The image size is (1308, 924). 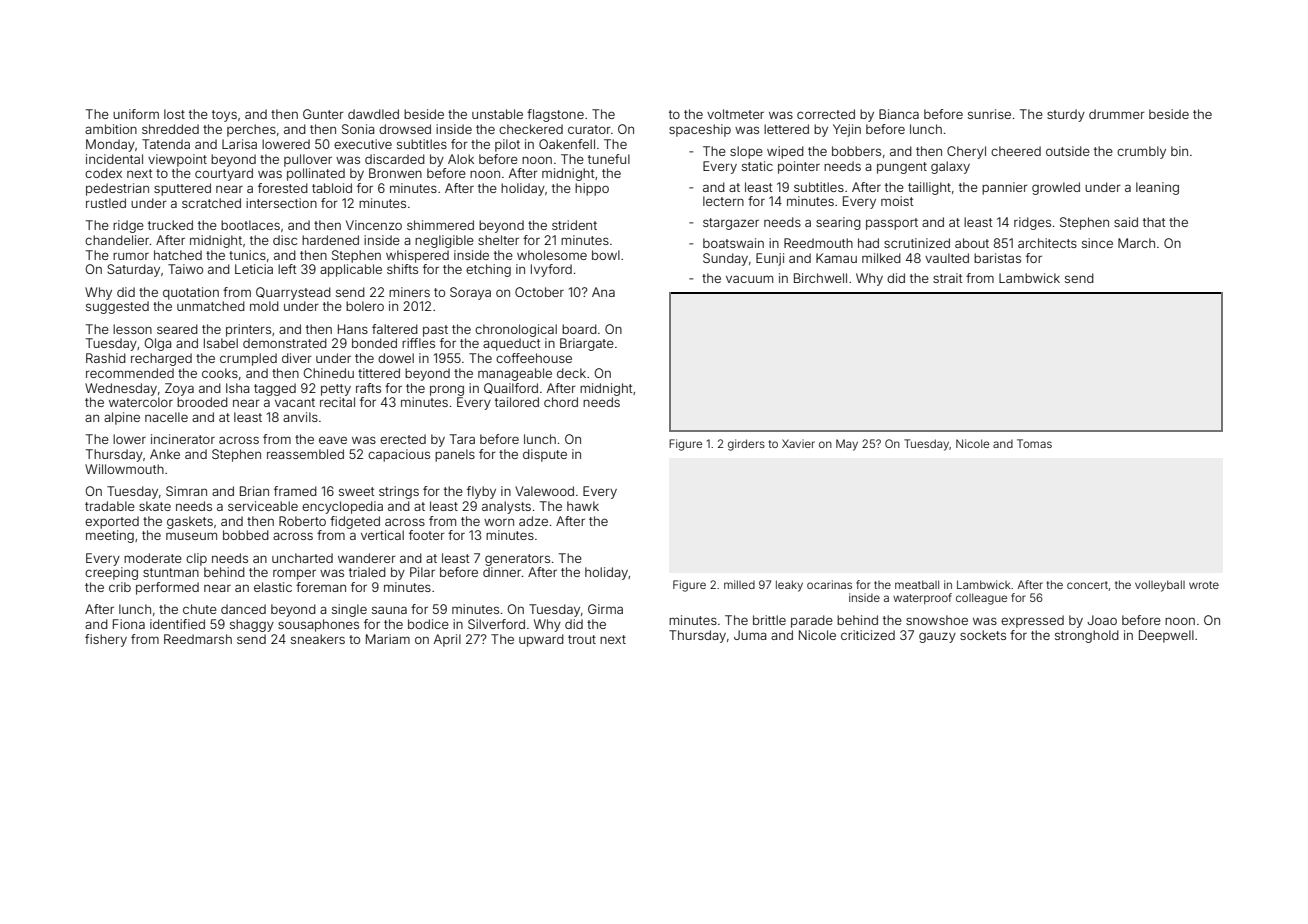 What do you see at coordinates (251, 130) in the screenshot?
I see `perches` at bounding box center [251, 130].
